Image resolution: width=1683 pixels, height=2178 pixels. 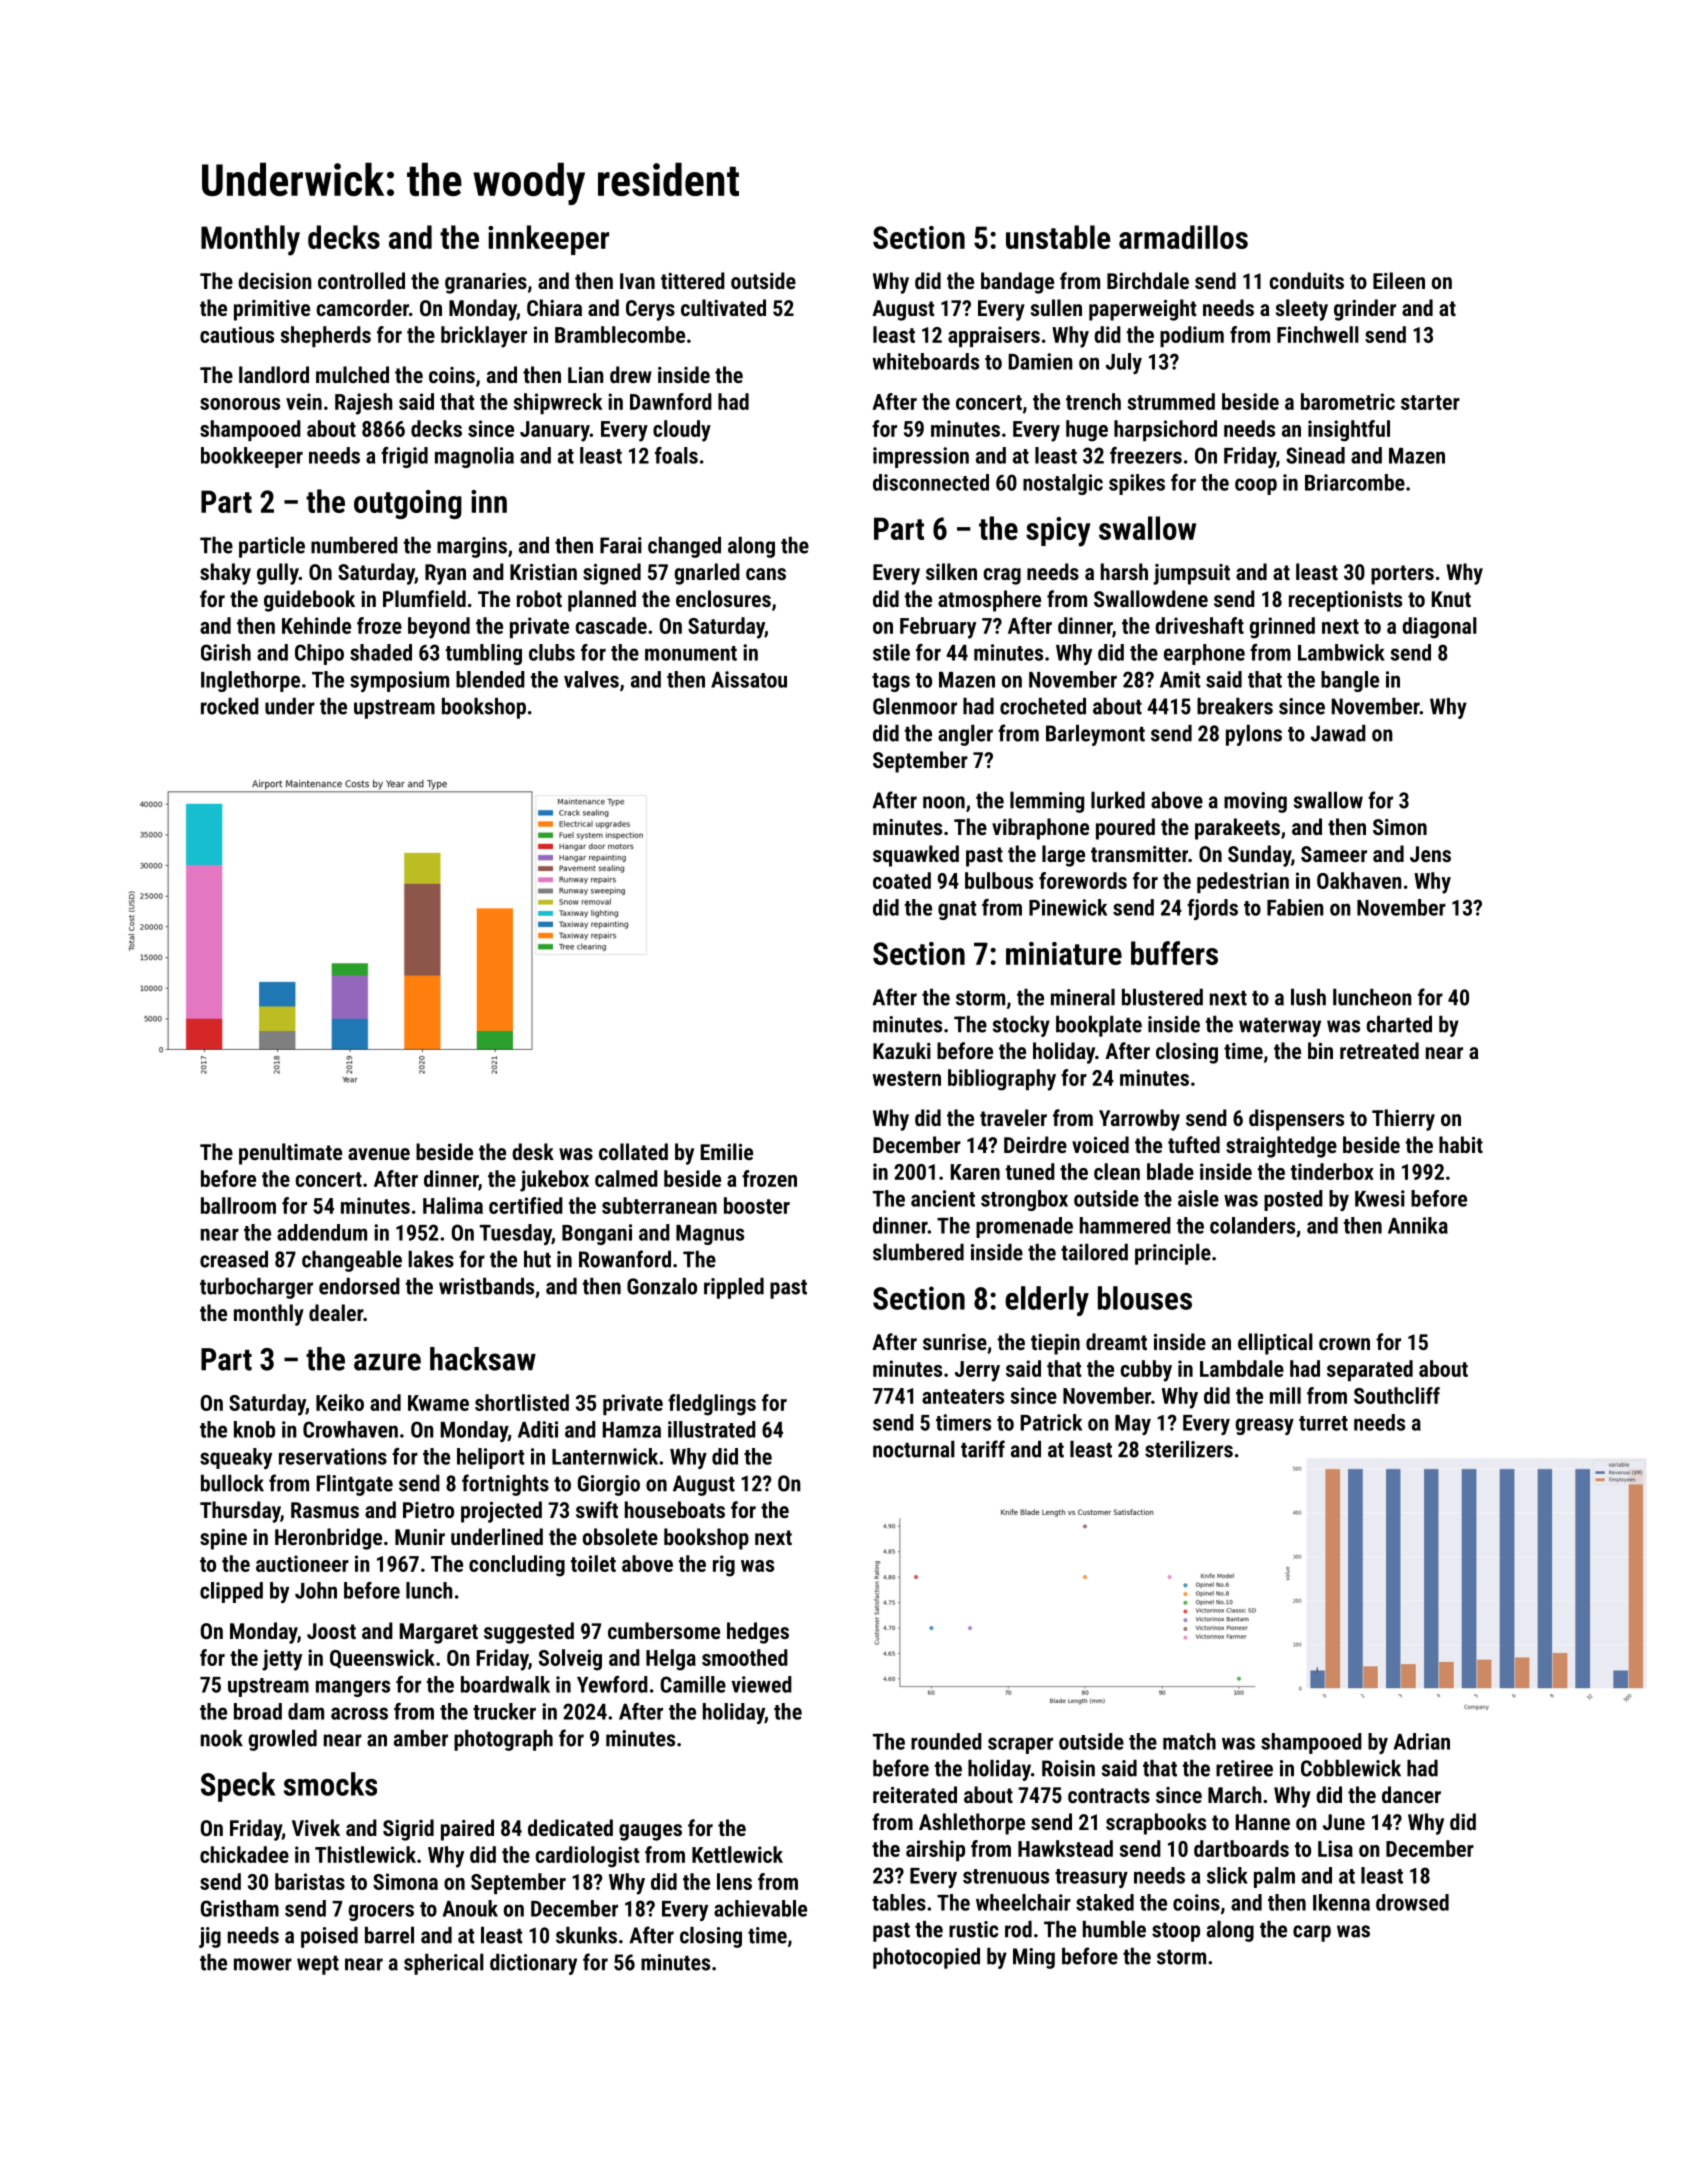 What do you see at coordinates (533, 1151) in the image?
I see `desk` at bounding box center [533, 1151].
